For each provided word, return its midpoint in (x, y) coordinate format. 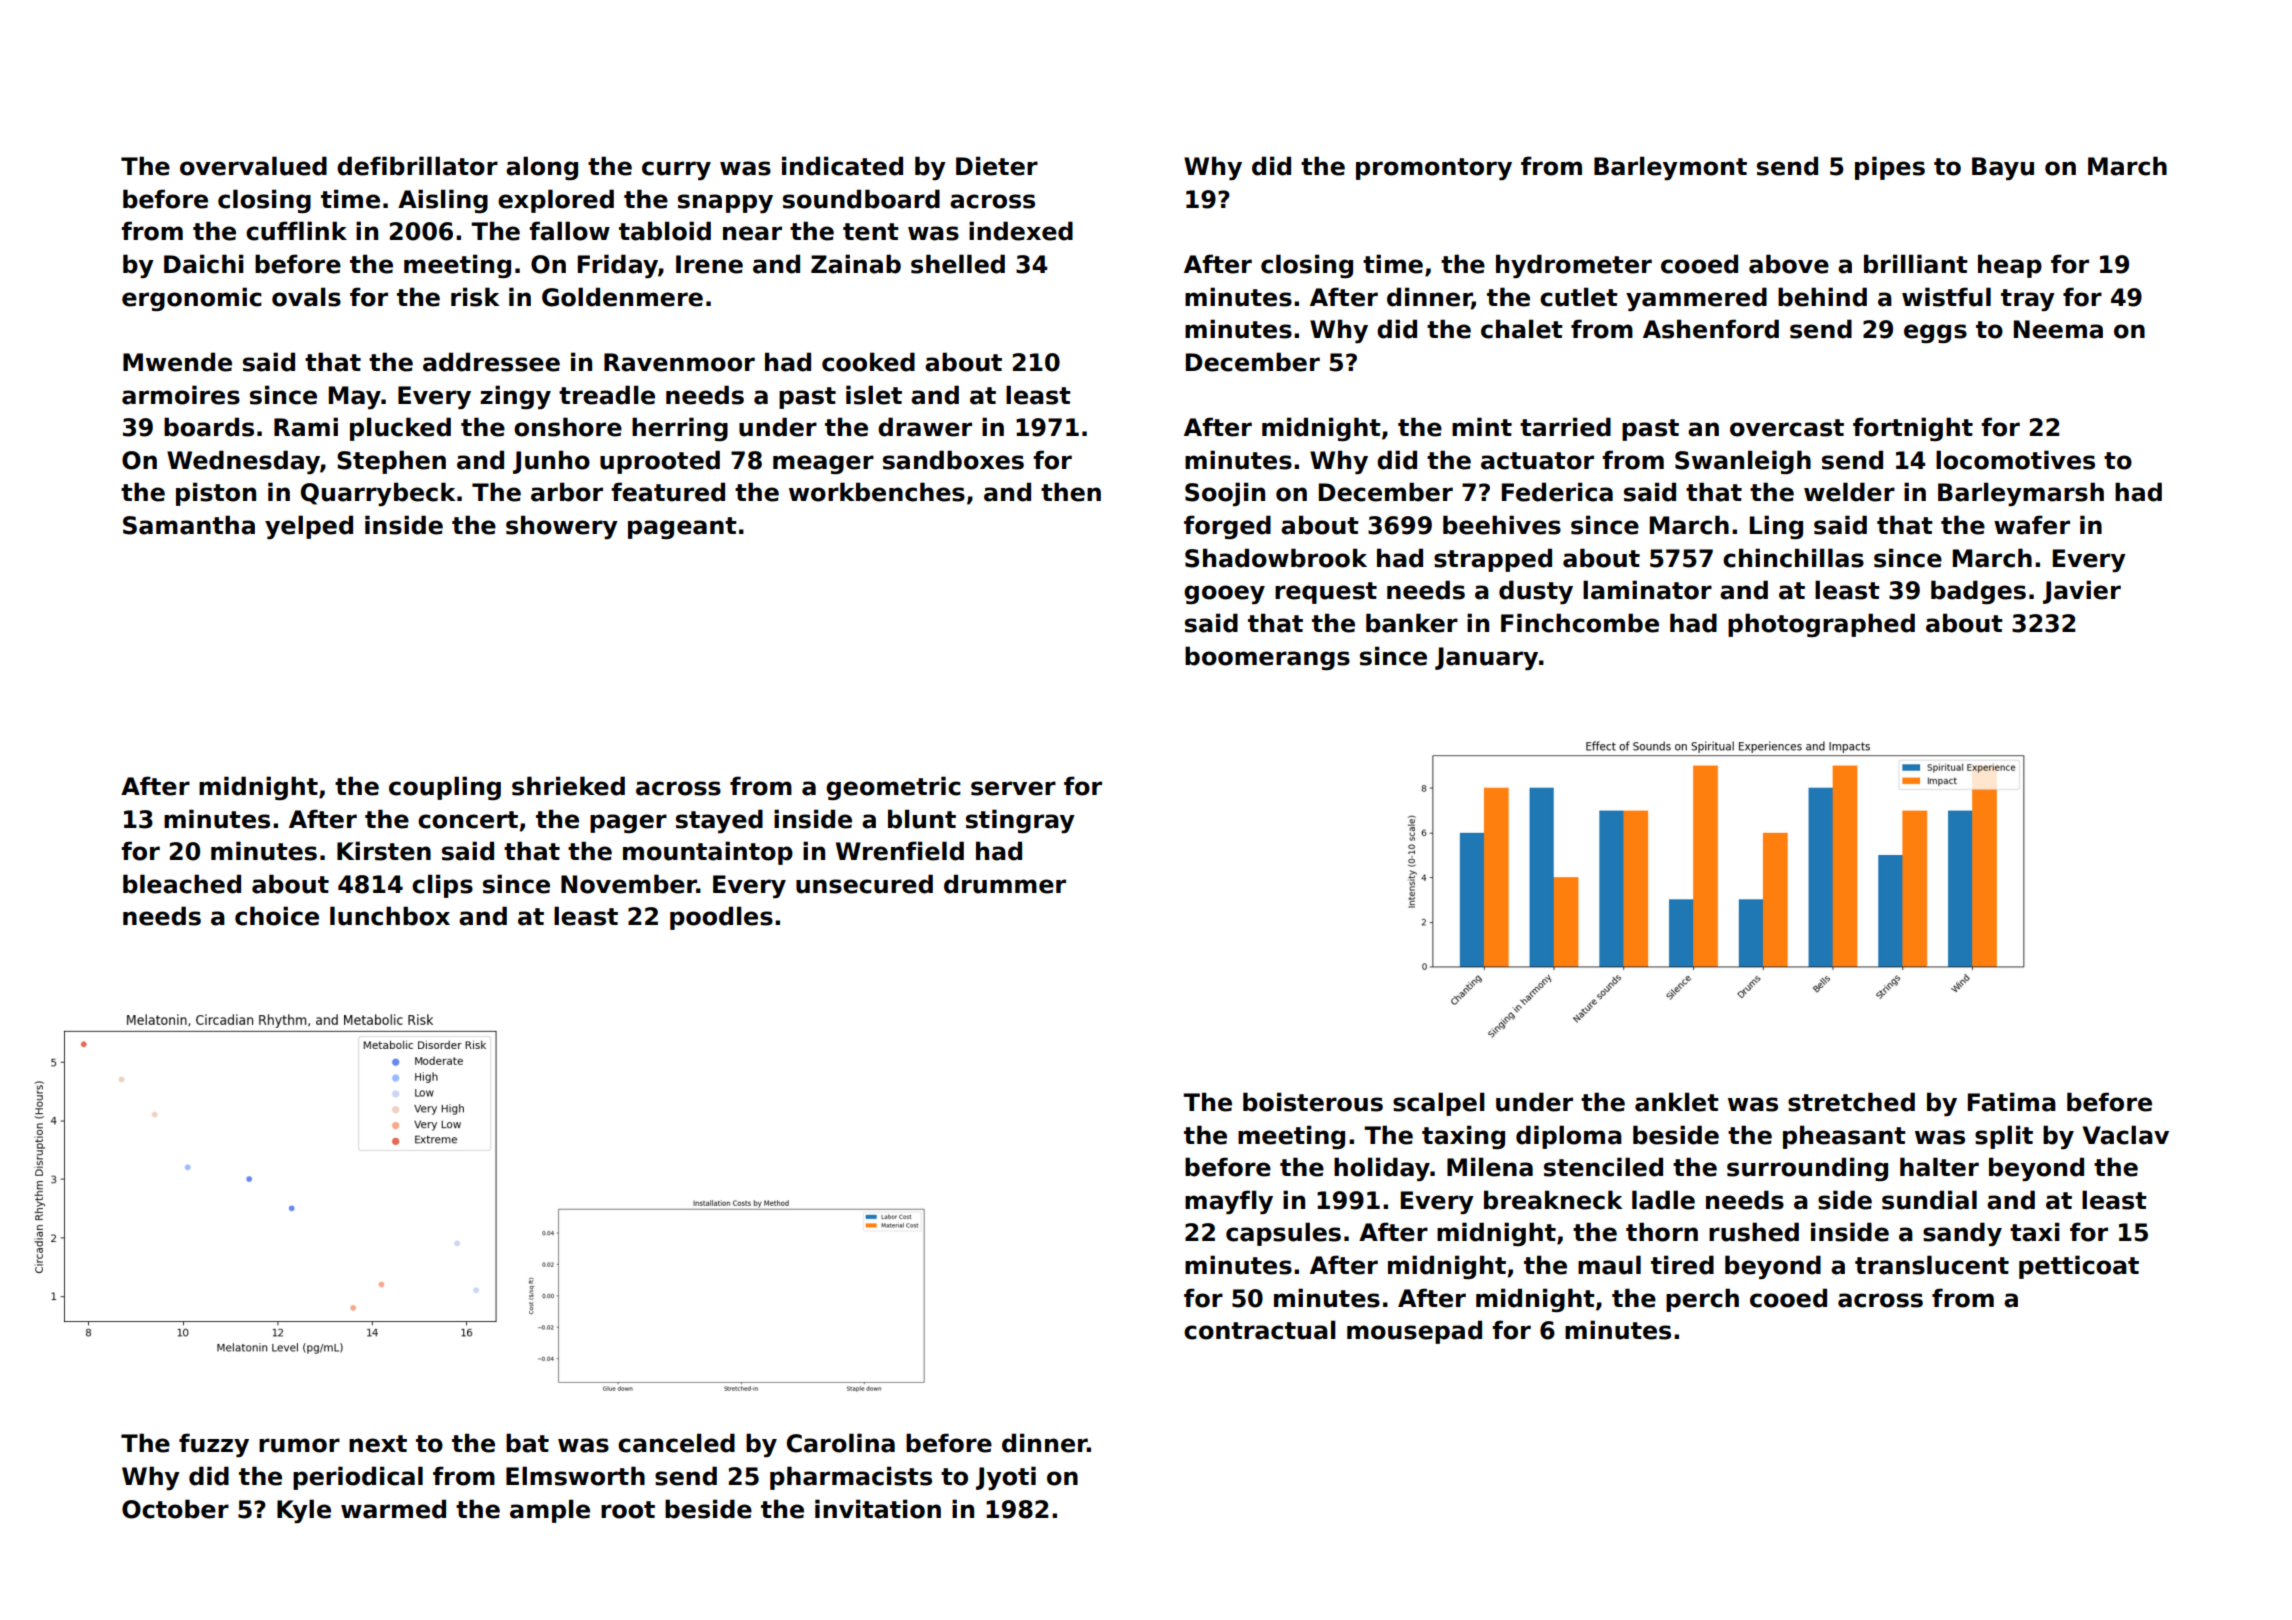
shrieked (568, 786)
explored (556, 201)
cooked (868, 362)
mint (1482, 426)
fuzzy (214, 1445)
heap (2010, 266)
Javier (2082, 592)
